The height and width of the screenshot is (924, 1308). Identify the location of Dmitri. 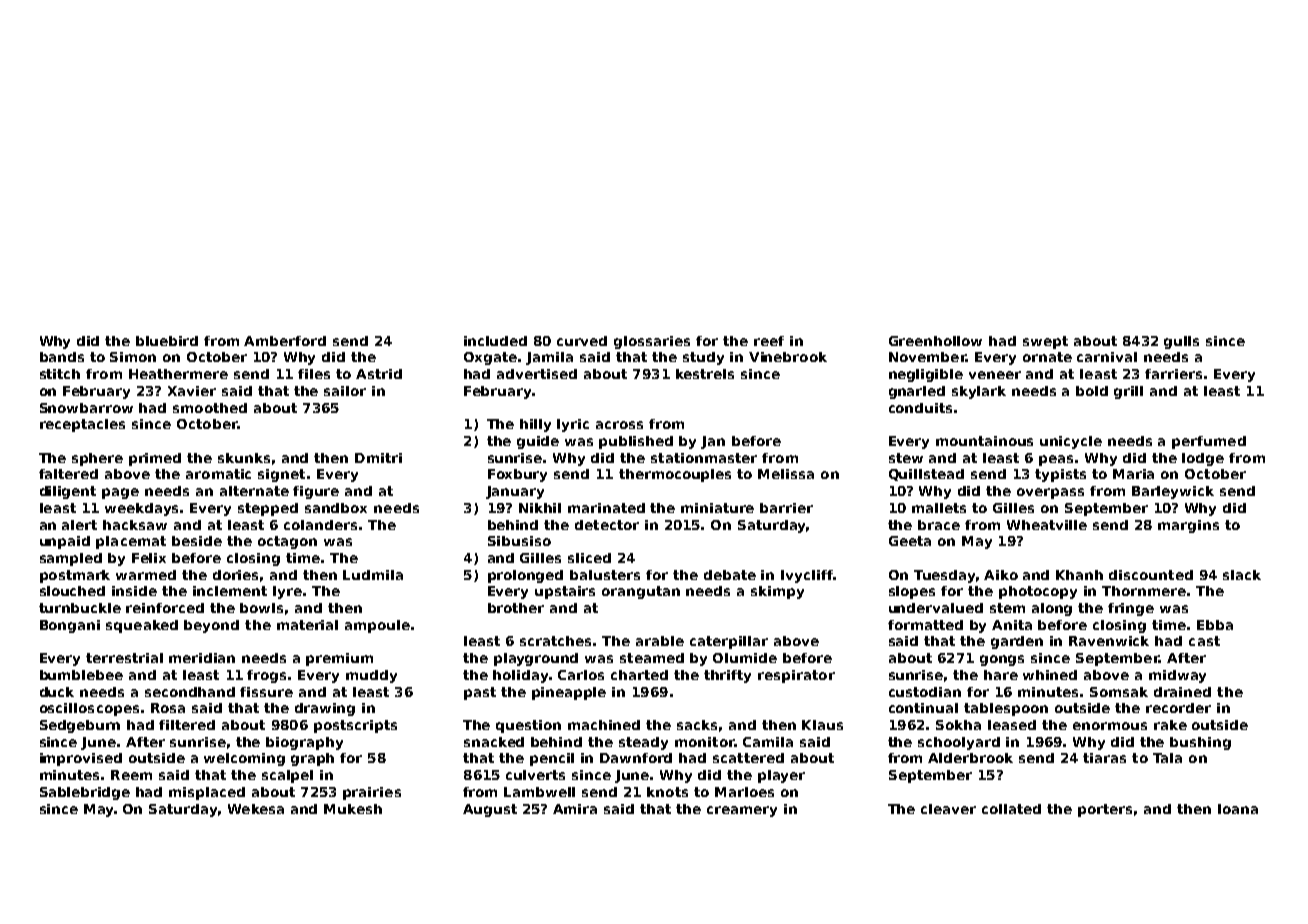
(378, 458).
